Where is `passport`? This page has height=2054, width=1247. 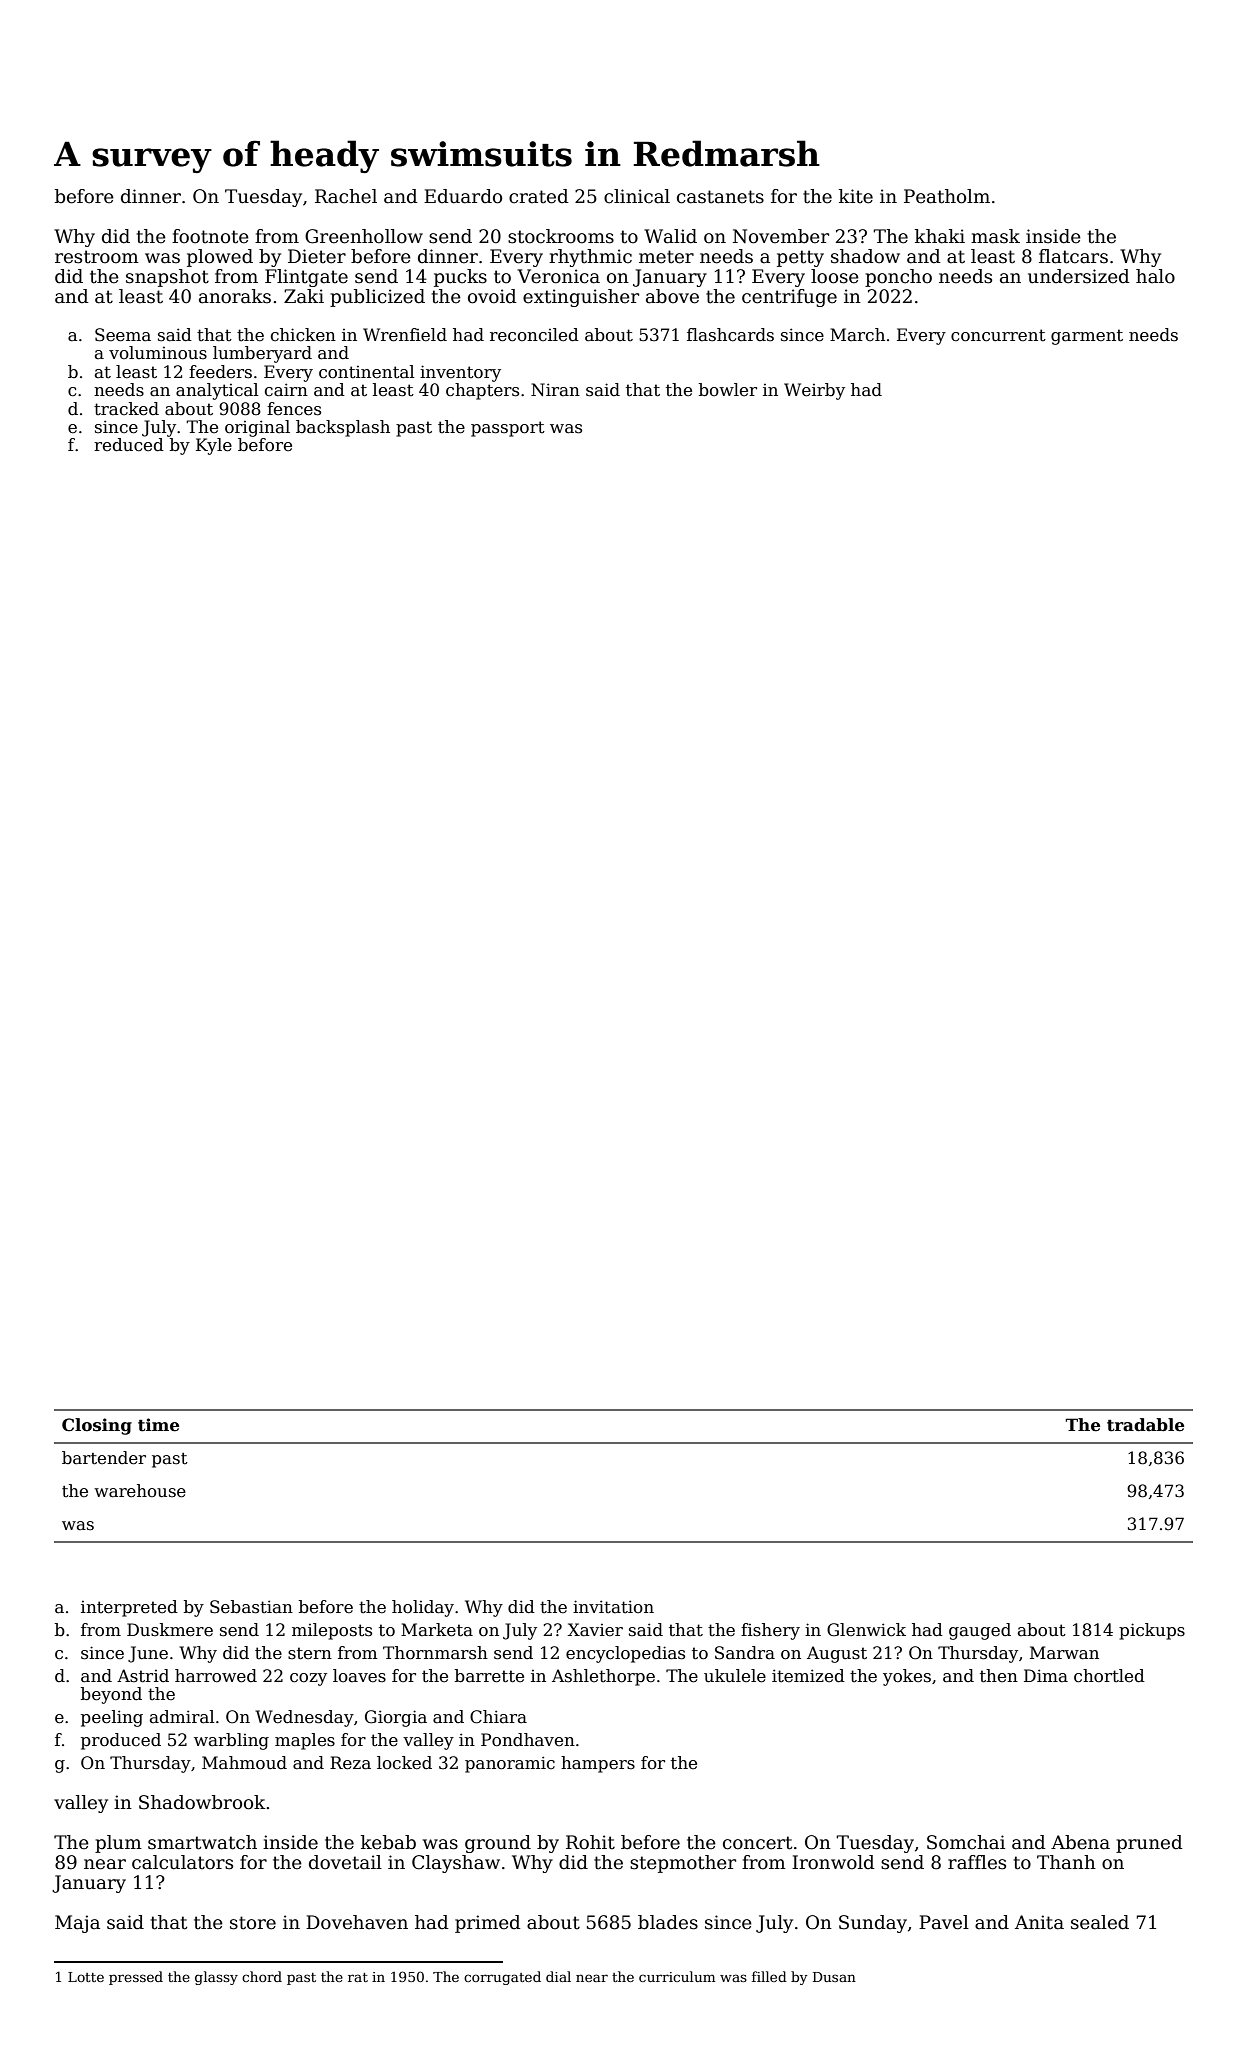 passport is located at coordinates (508, 429).
